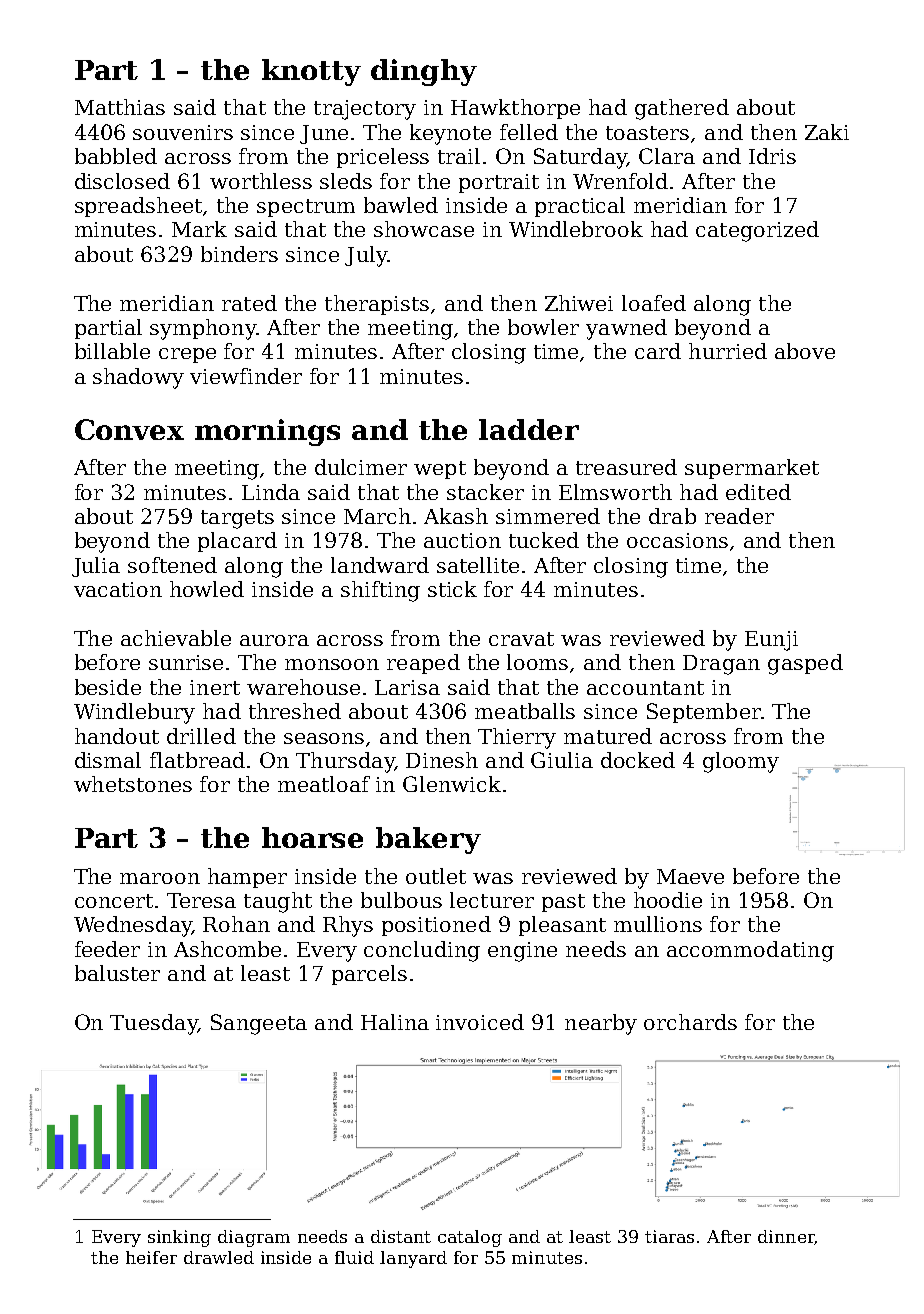 Image resolution: width=924 pixels, height=1314 pixels. What do you see at coordinates (750, 951) in the document?
I see `accommodating` at bounding box center [750, 951].
